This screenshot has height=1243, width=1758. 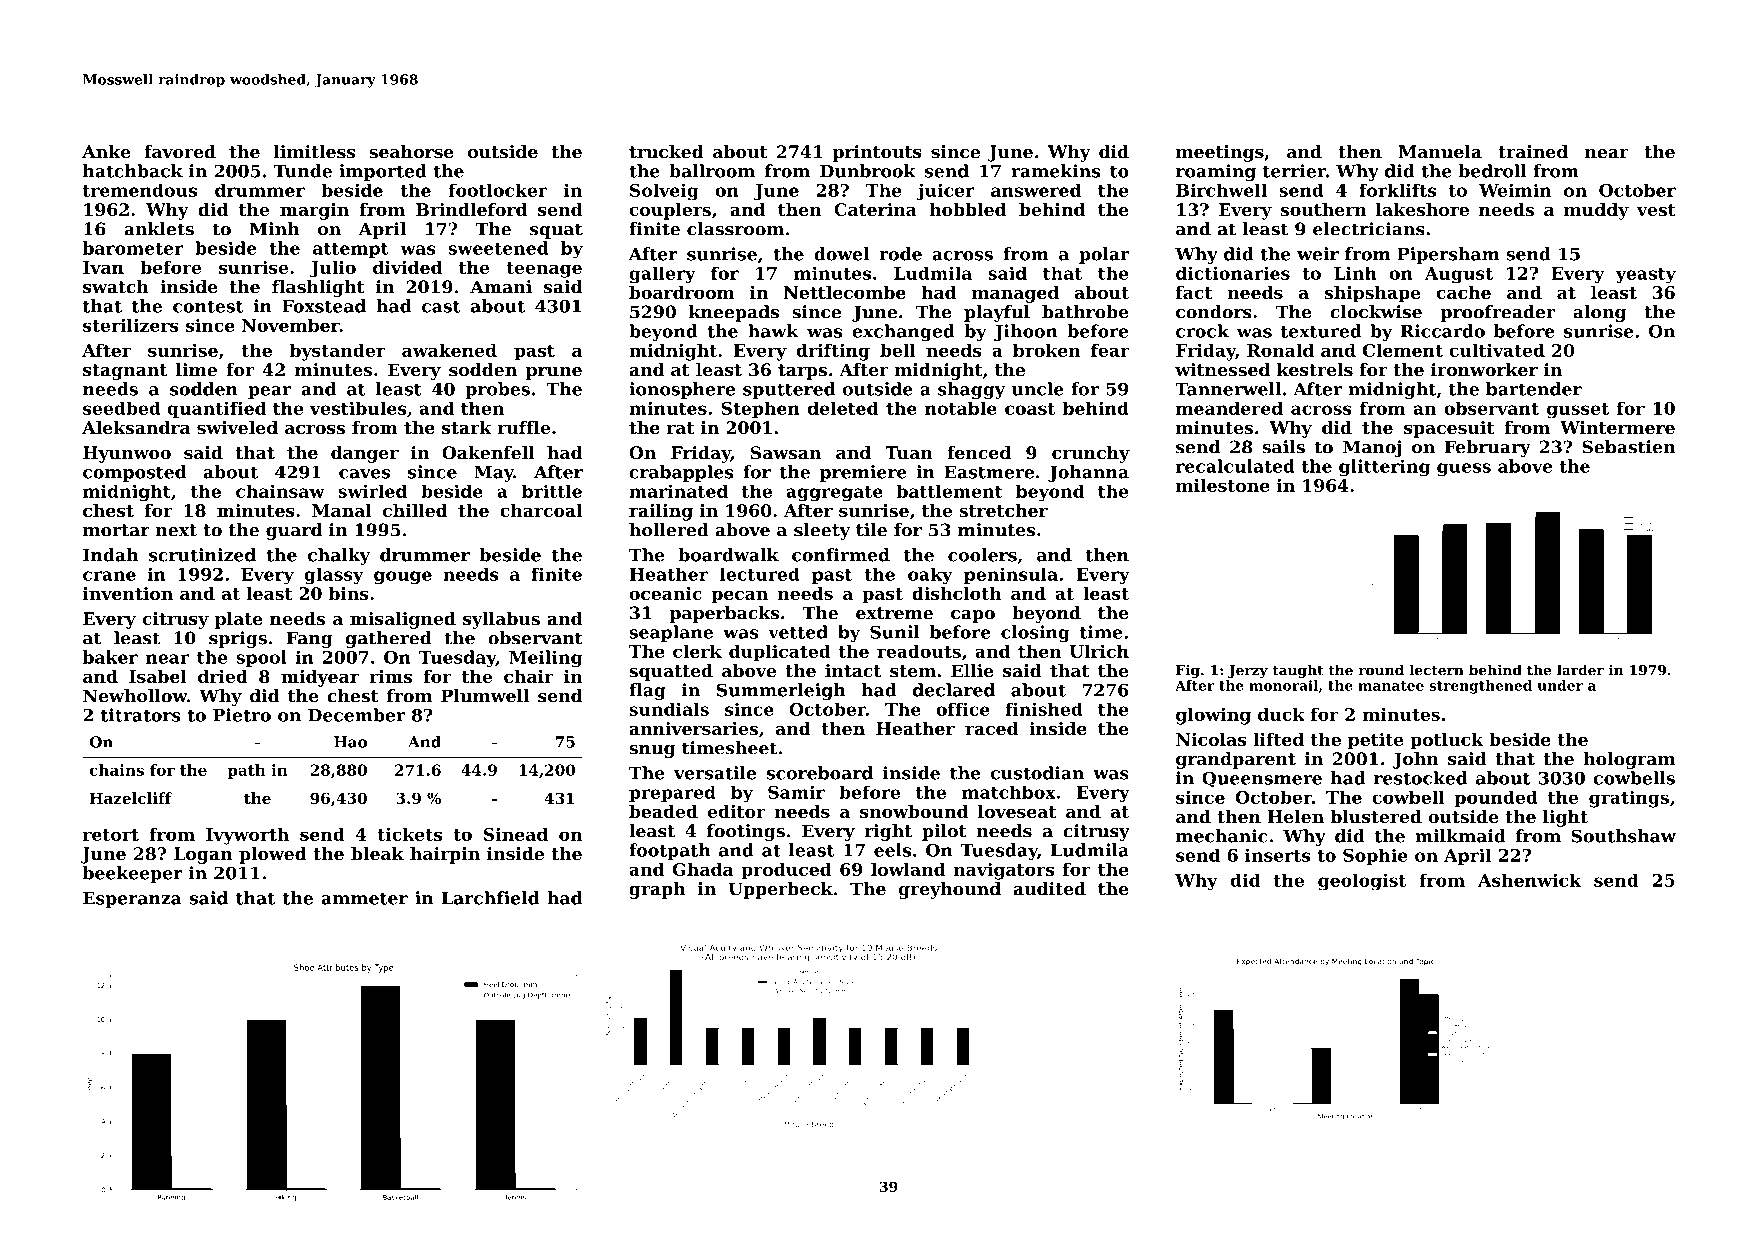 I want to click on kestrels, so click(x=1315, y=370).
